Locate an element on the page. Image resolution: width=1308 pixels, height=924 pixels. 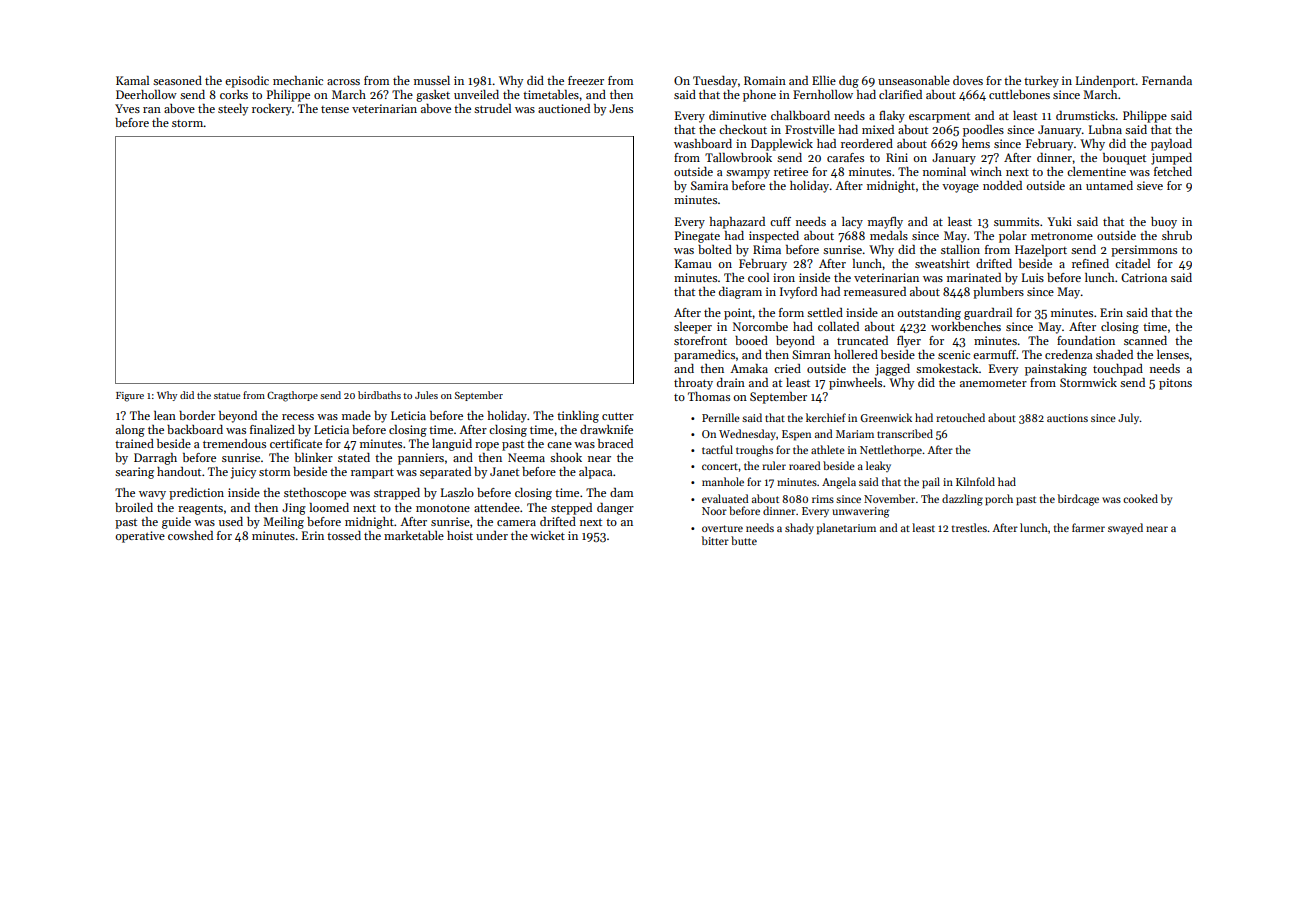
Yves is located at coordinates (127, 108).
